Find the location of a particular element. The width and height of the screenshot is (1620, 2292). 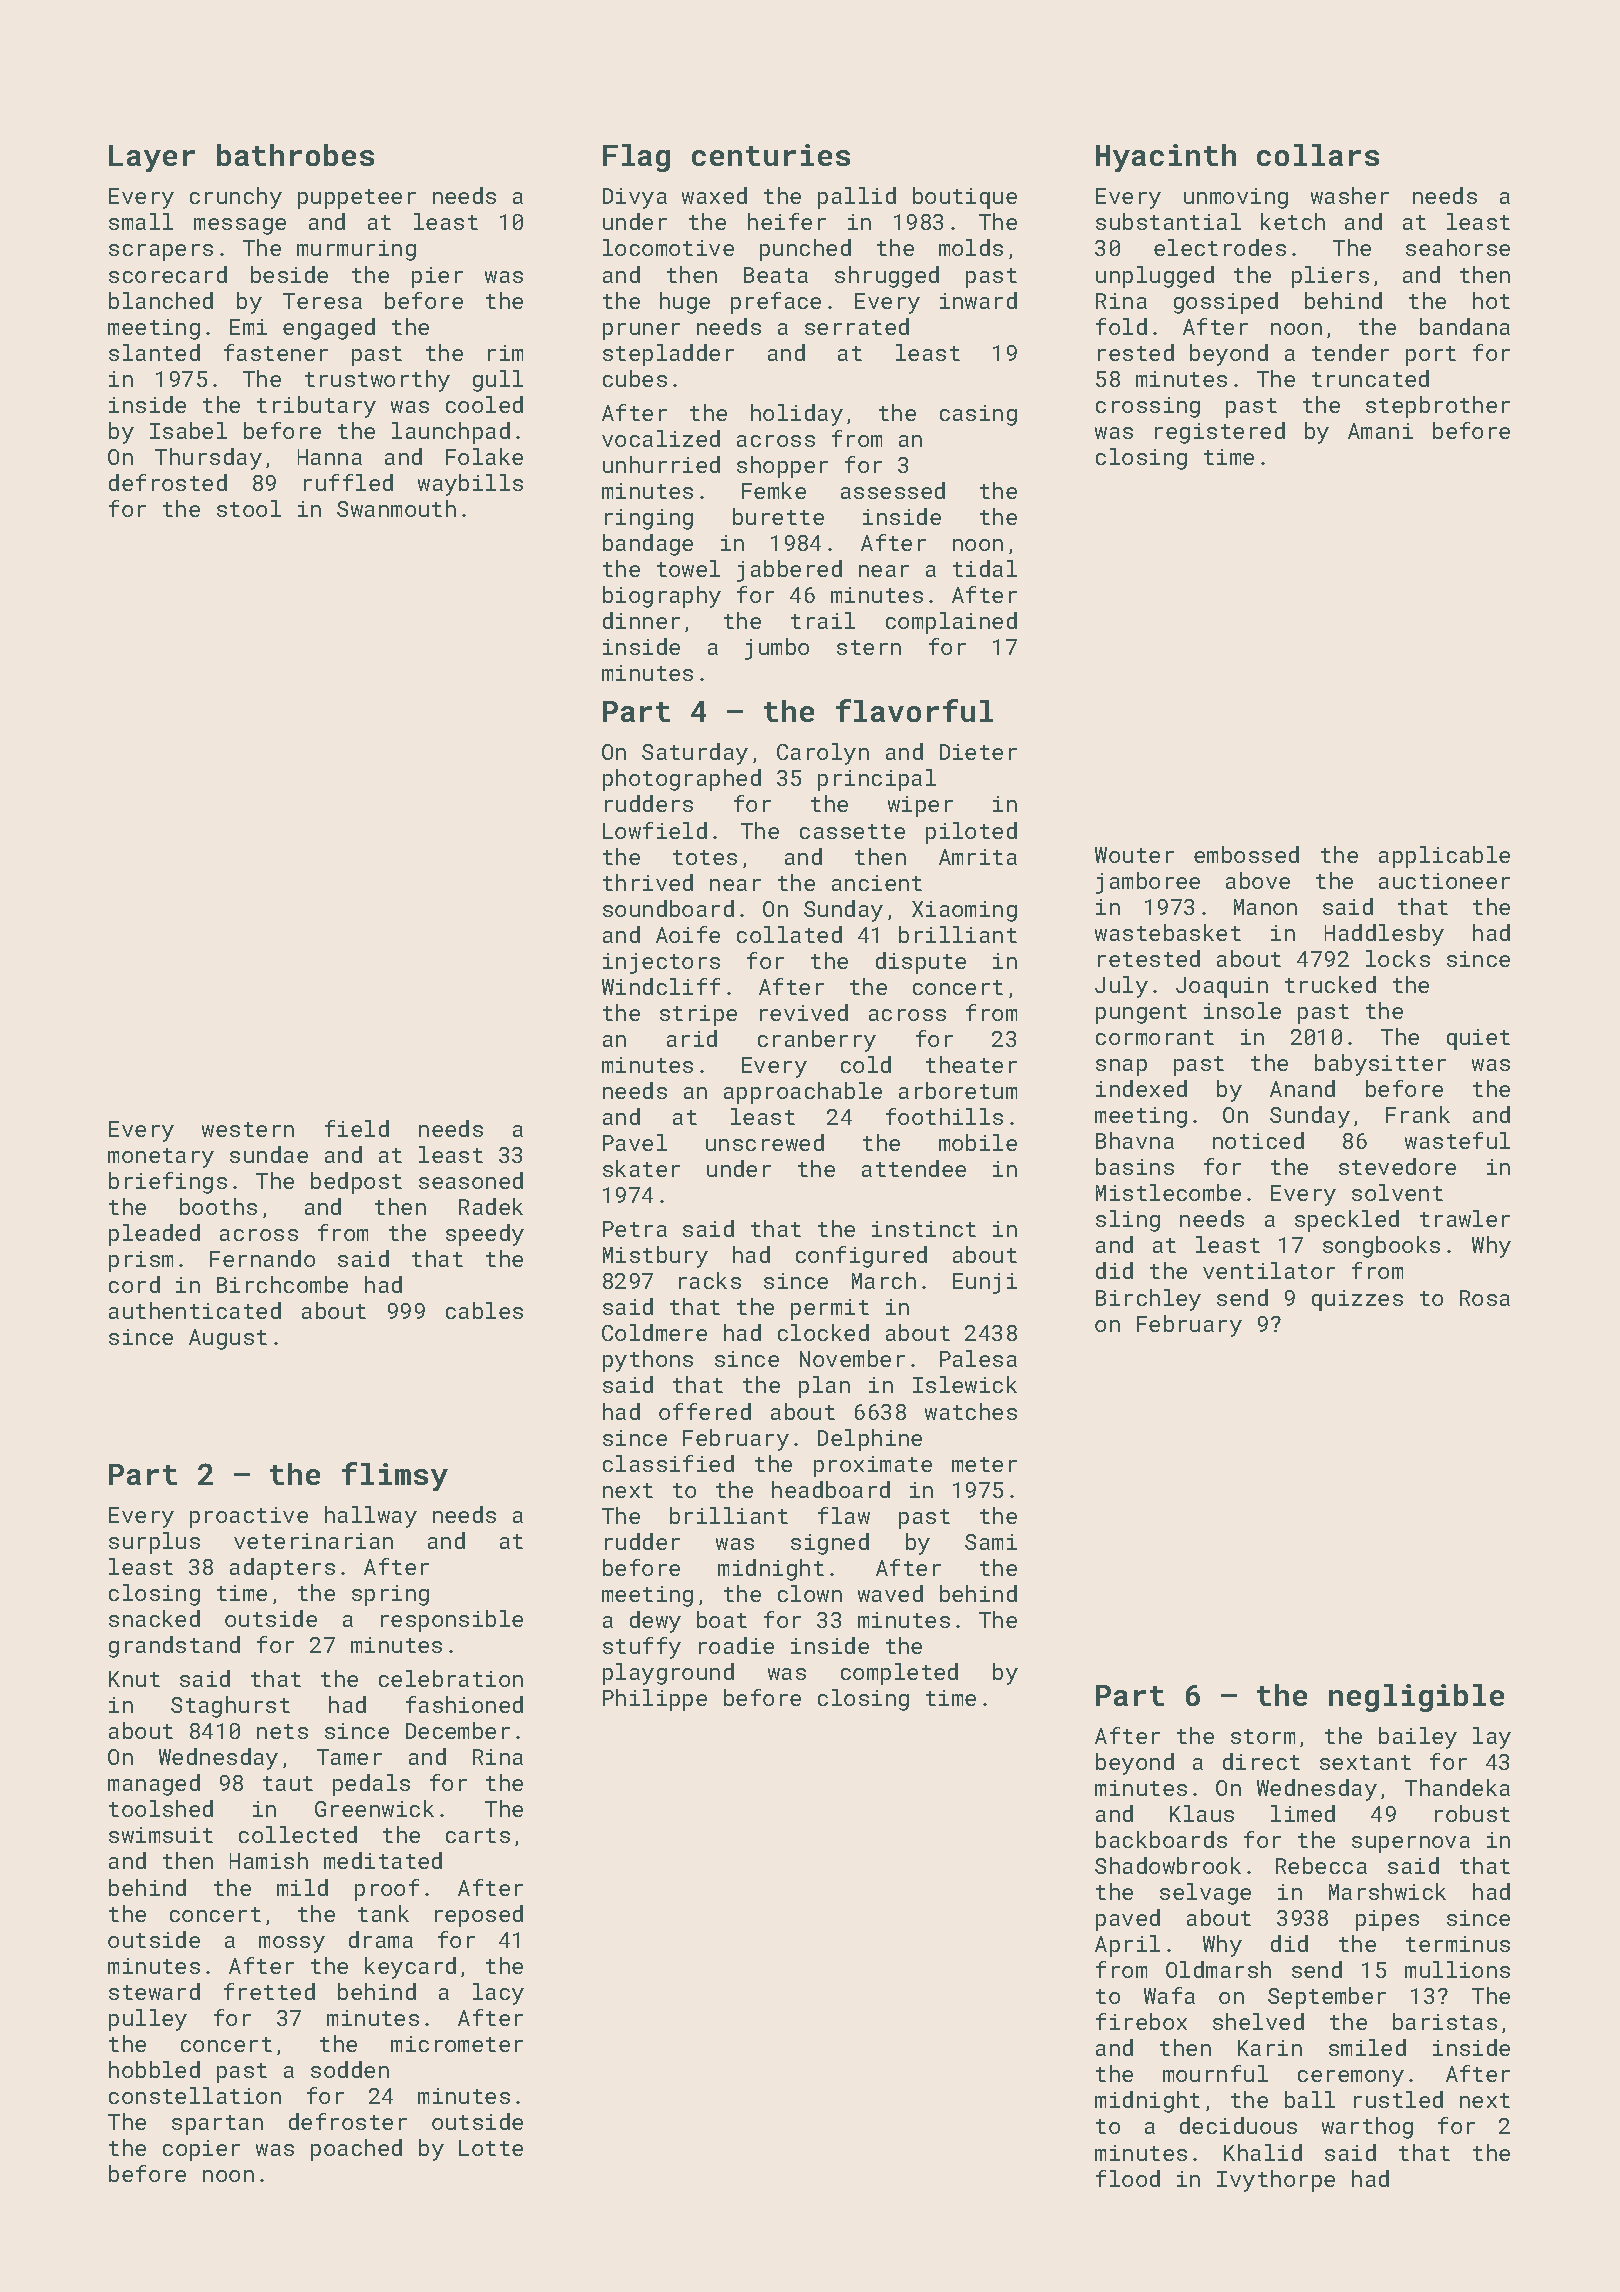

pedals is located at coordinates (371, 1785).
